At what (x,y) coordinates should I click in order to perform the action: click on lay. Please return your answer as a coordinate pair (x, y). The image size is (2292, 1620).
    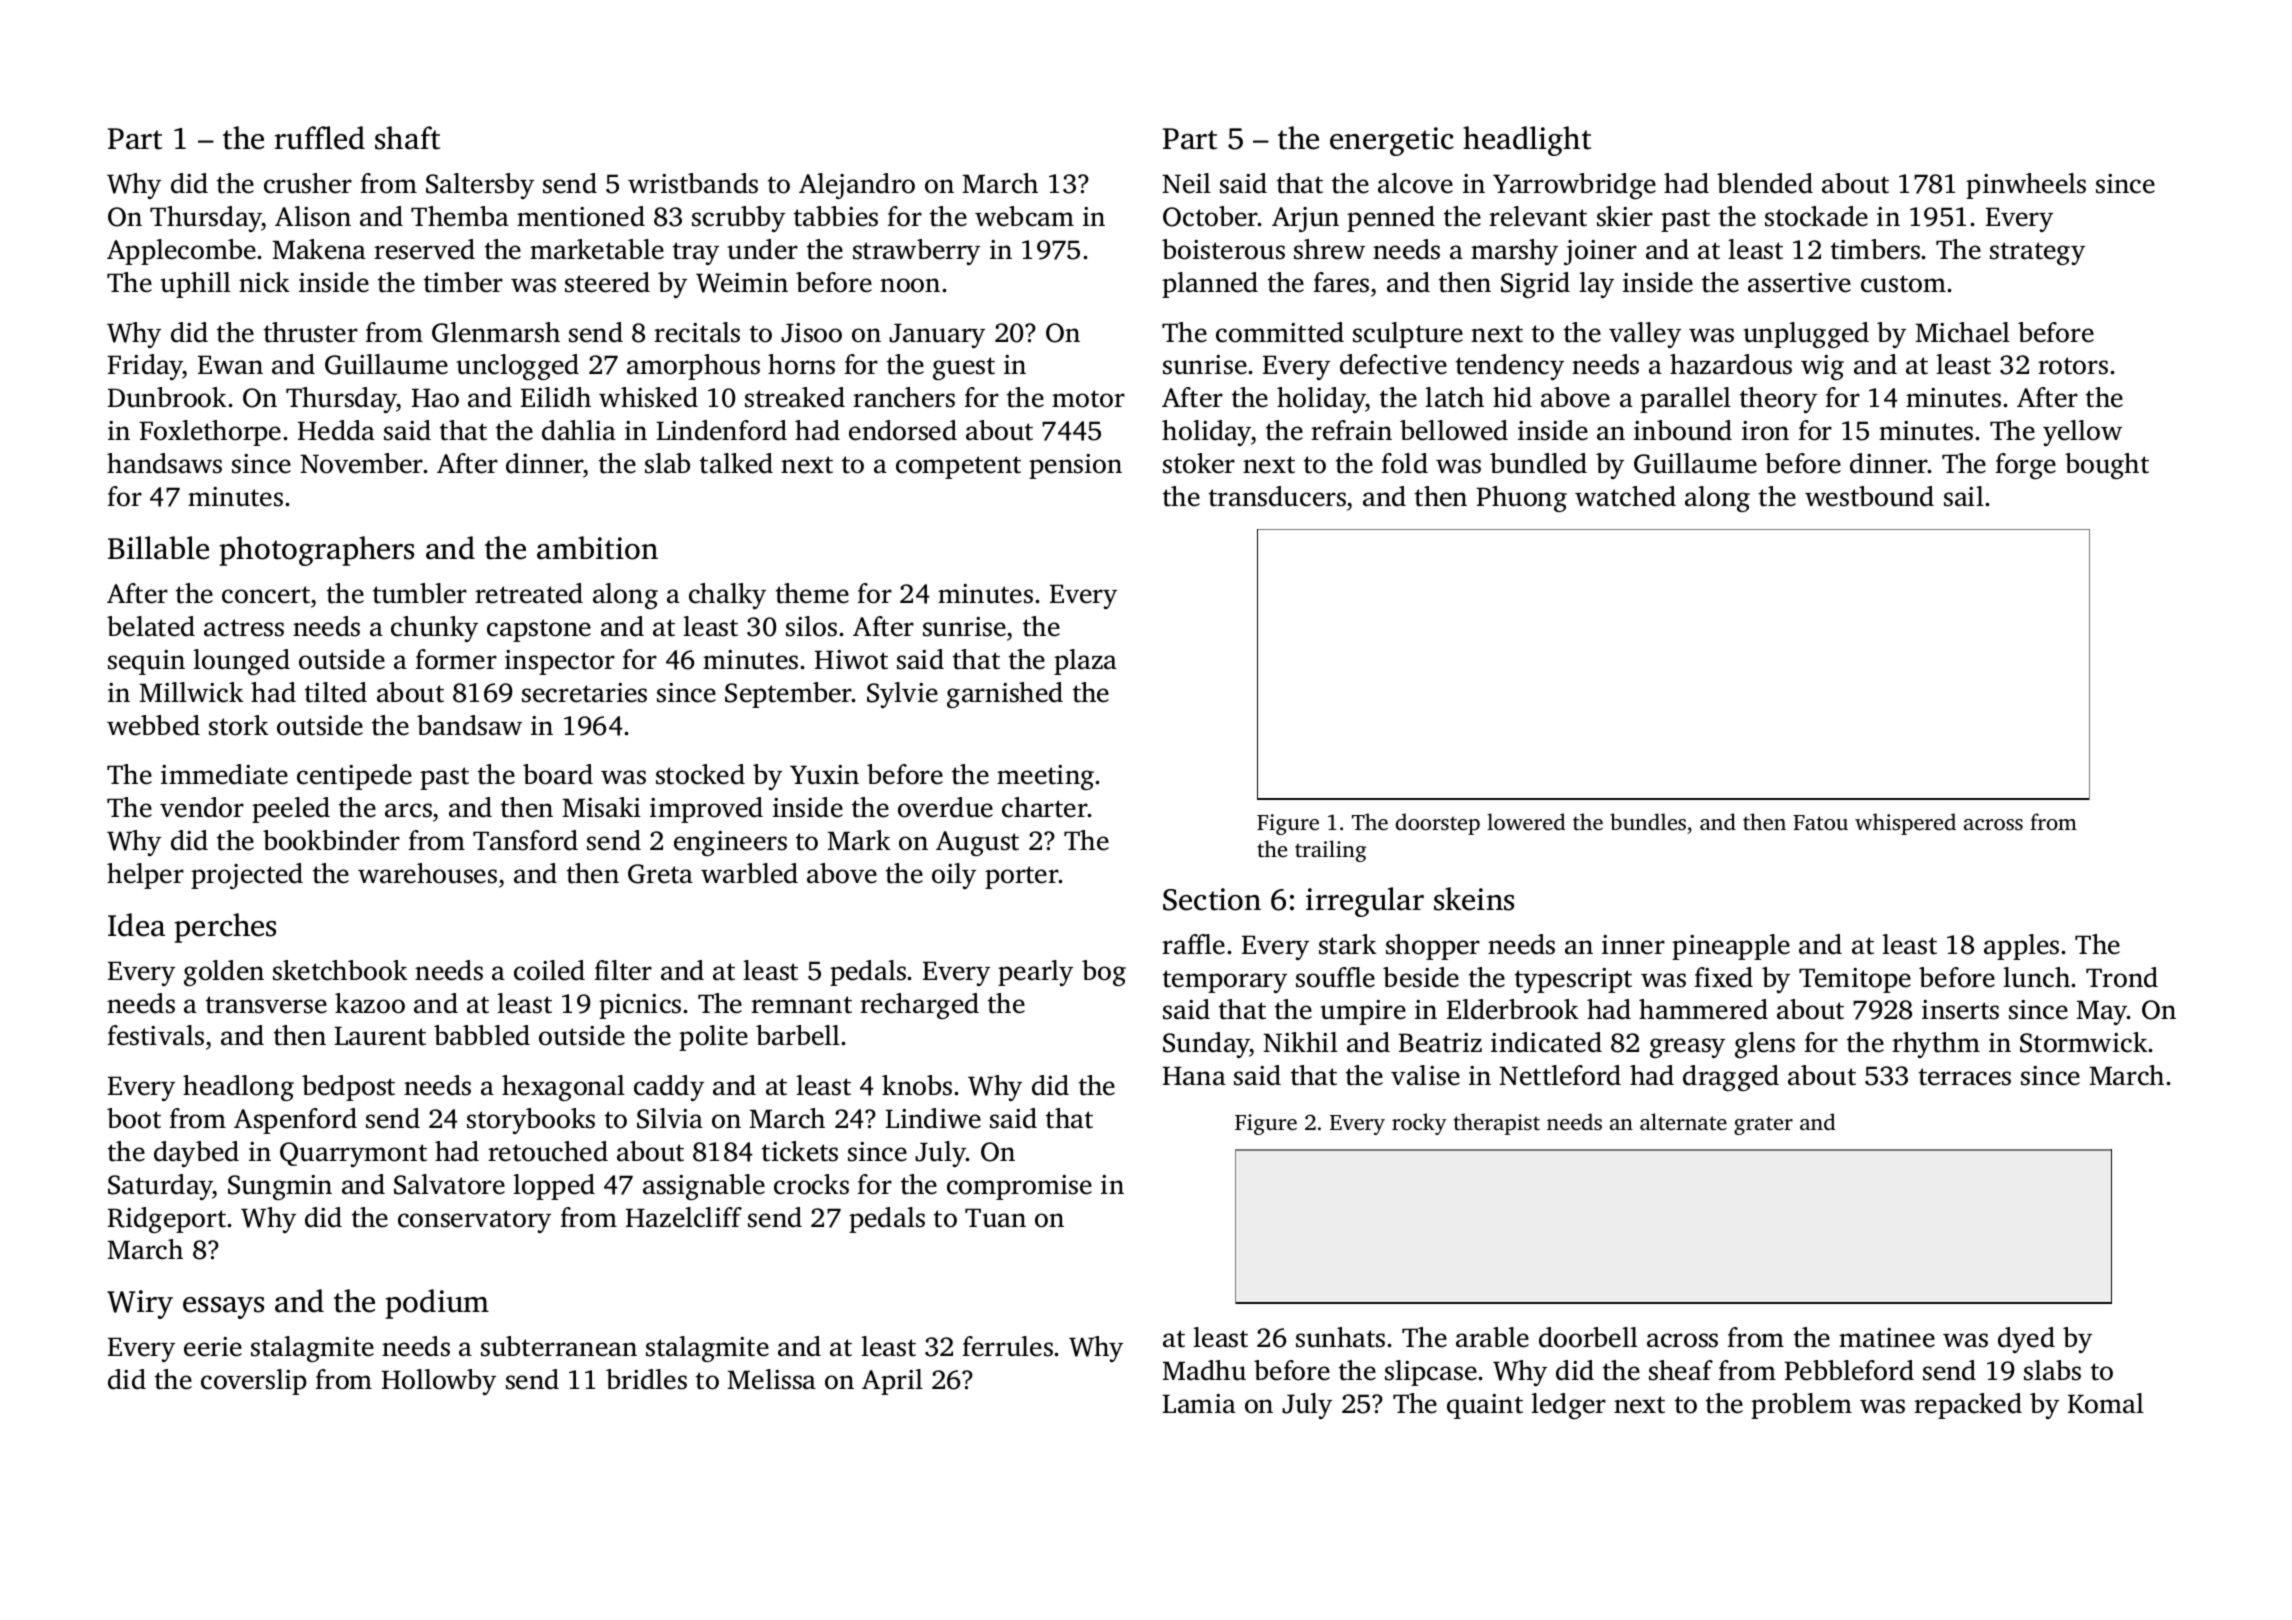
    Looking at the image, I should click on (1596, 285).
